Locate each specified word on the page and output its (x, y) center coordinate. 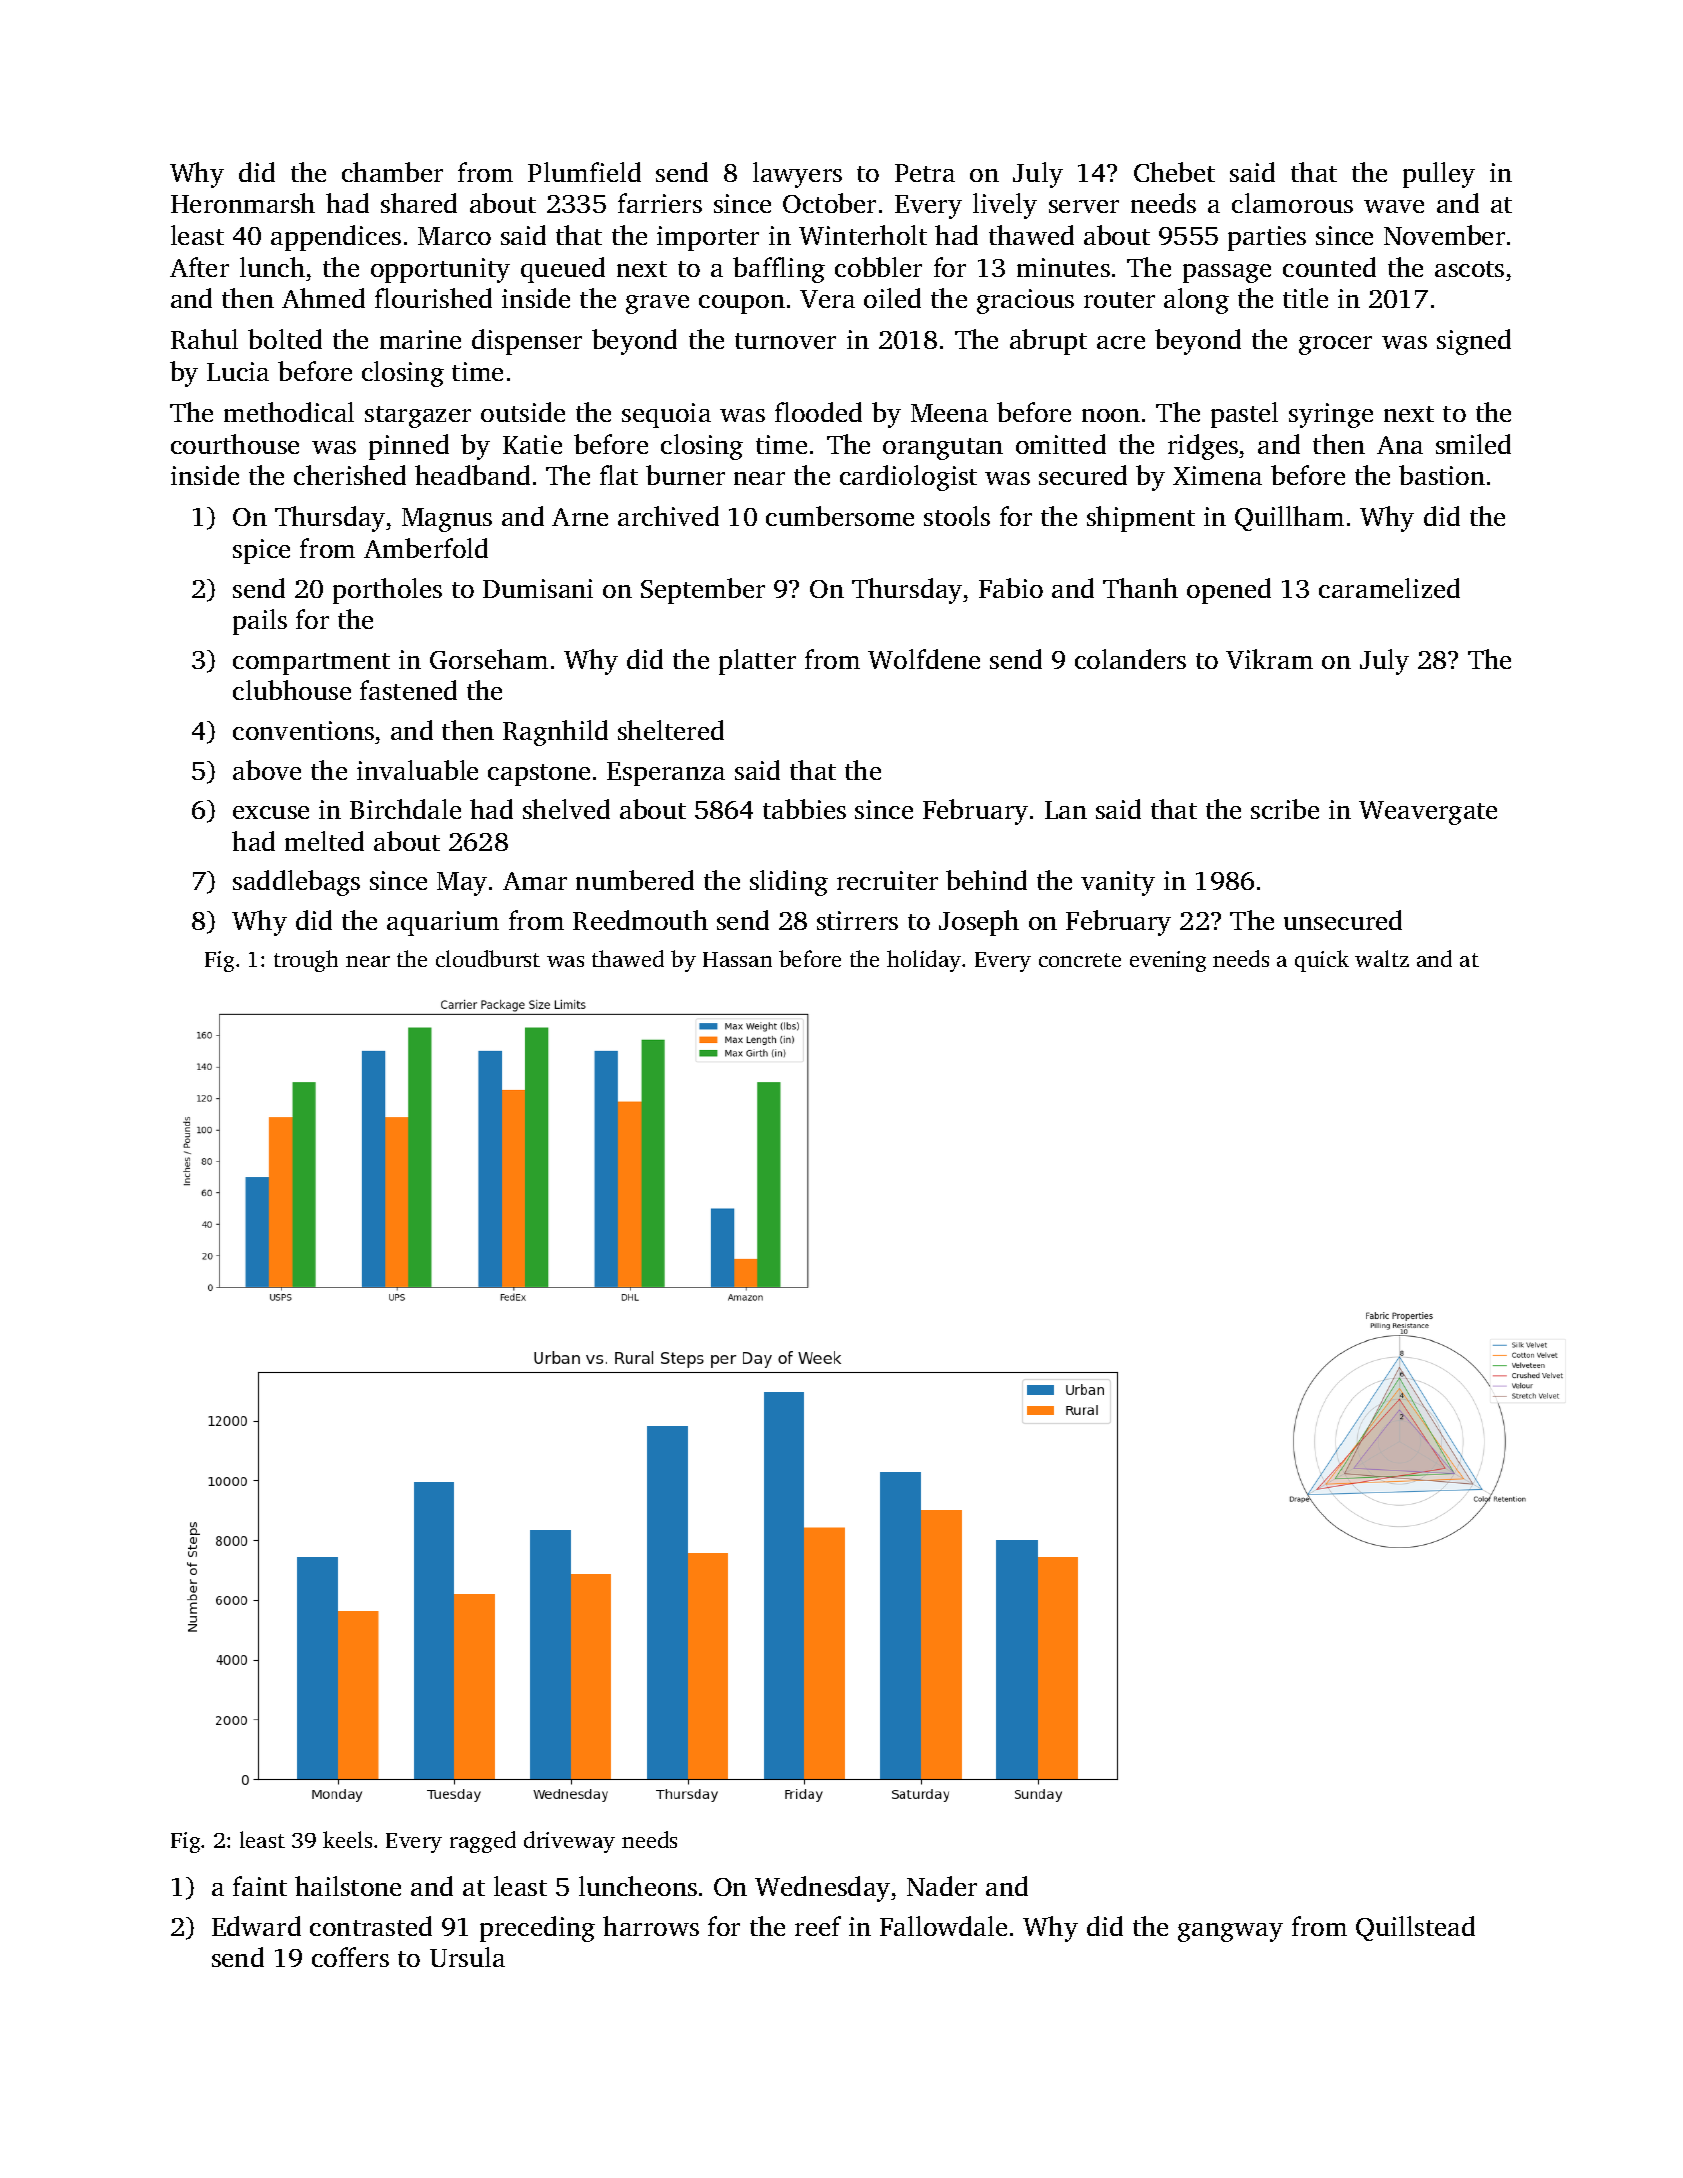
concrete (1080, 960)
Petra (925, 173)
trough (306, 961)
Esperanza (666, 774)
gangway (1230, 1932)
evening (1168, 961)
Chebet (1174, 172)
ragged (483, 1842)
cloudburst (488, 958)
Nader (942, 1886)
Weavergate (1428, 813)
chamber (392, 172)
